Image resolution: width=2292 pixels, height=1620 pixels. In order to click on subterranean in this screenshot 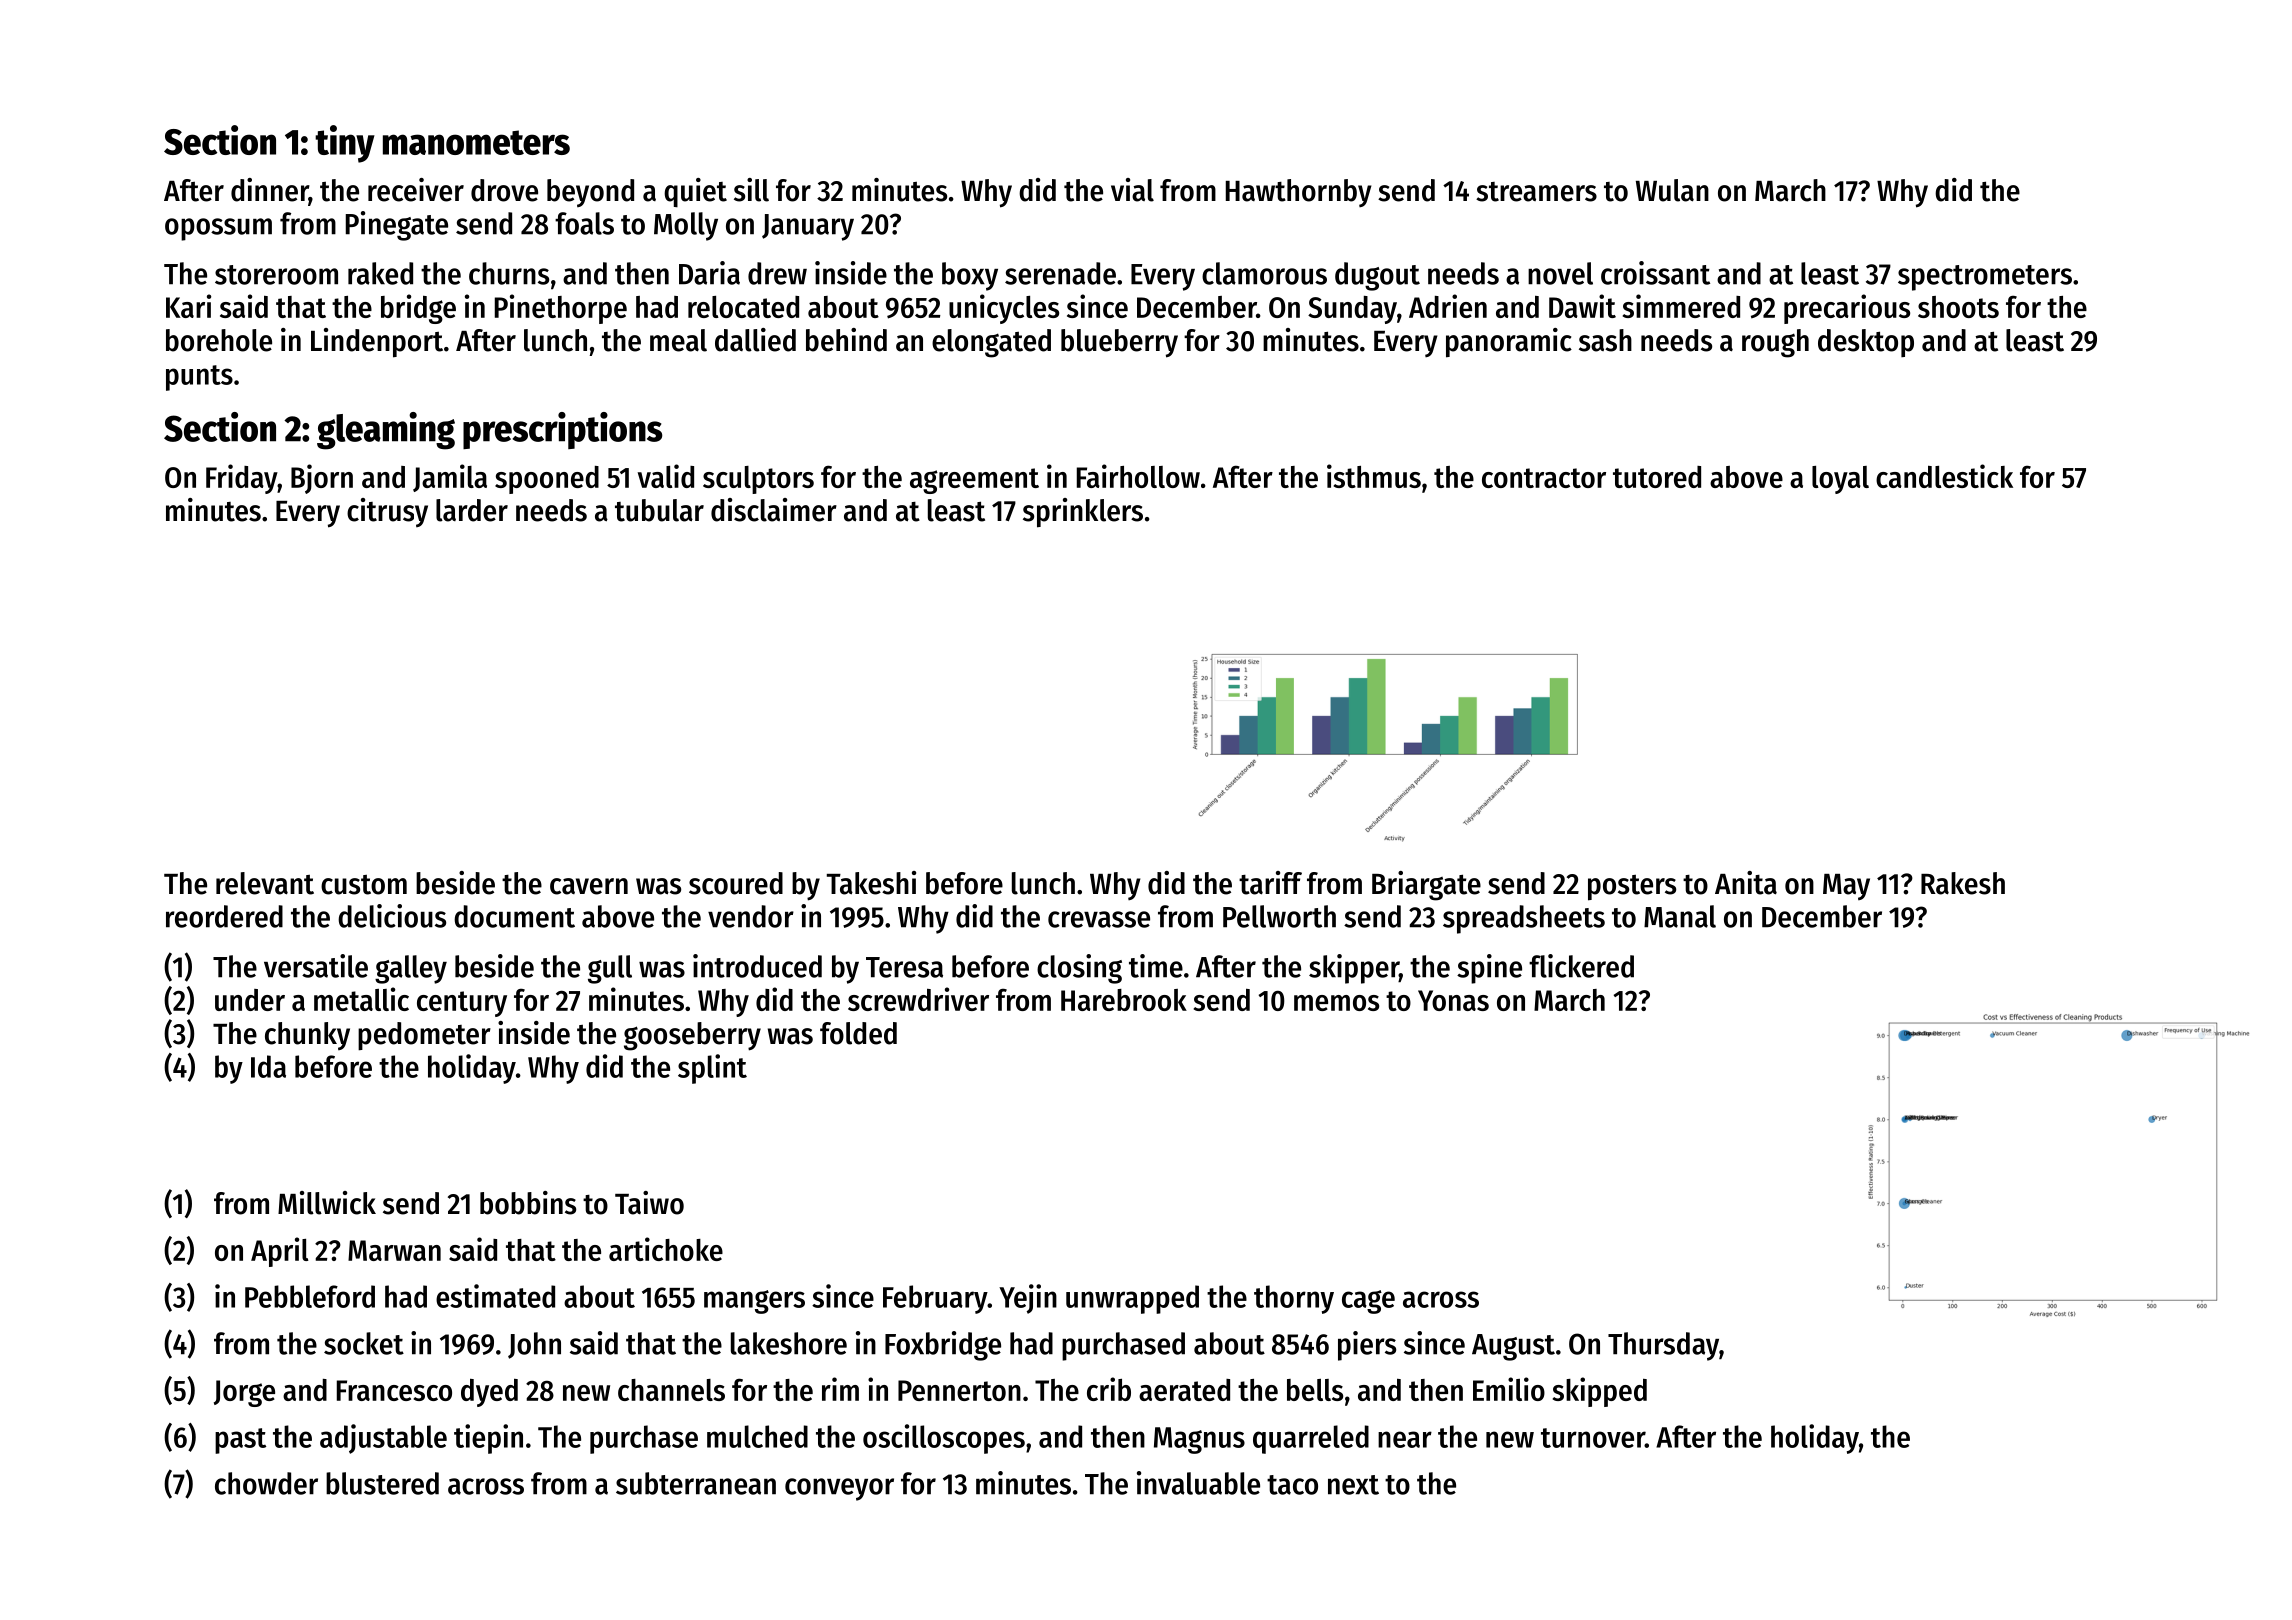, I will do `click(696, 1483)`.
